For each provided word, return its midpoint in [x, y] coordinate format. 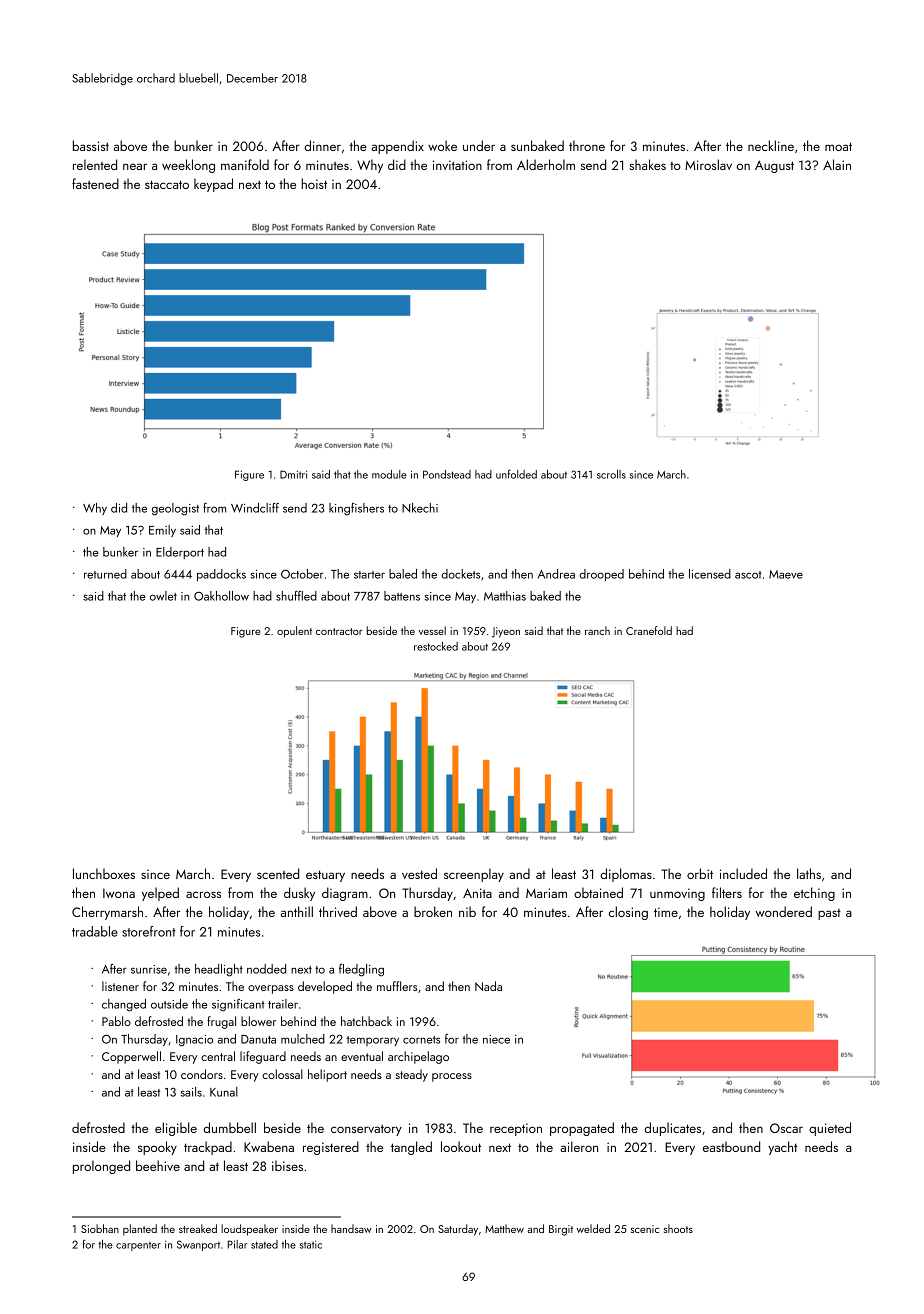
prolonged [101, 1167]
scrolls [611, 474]
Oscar [786, 1128]
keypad [213, 185]
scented [278, 873]
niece [496, 1039]
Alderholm [546, 164]
